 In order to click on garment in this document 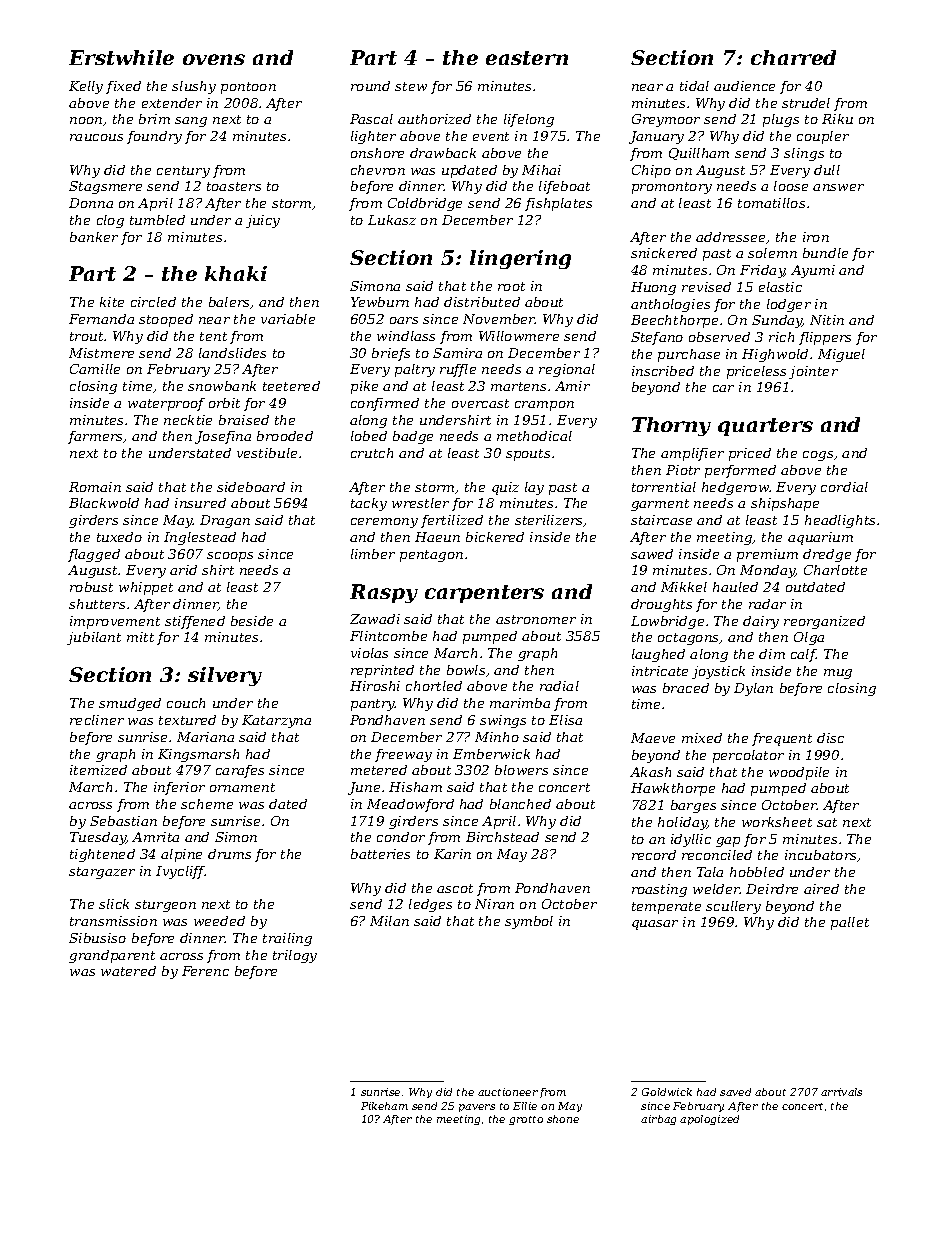, I will do `click(660, 505)`.
